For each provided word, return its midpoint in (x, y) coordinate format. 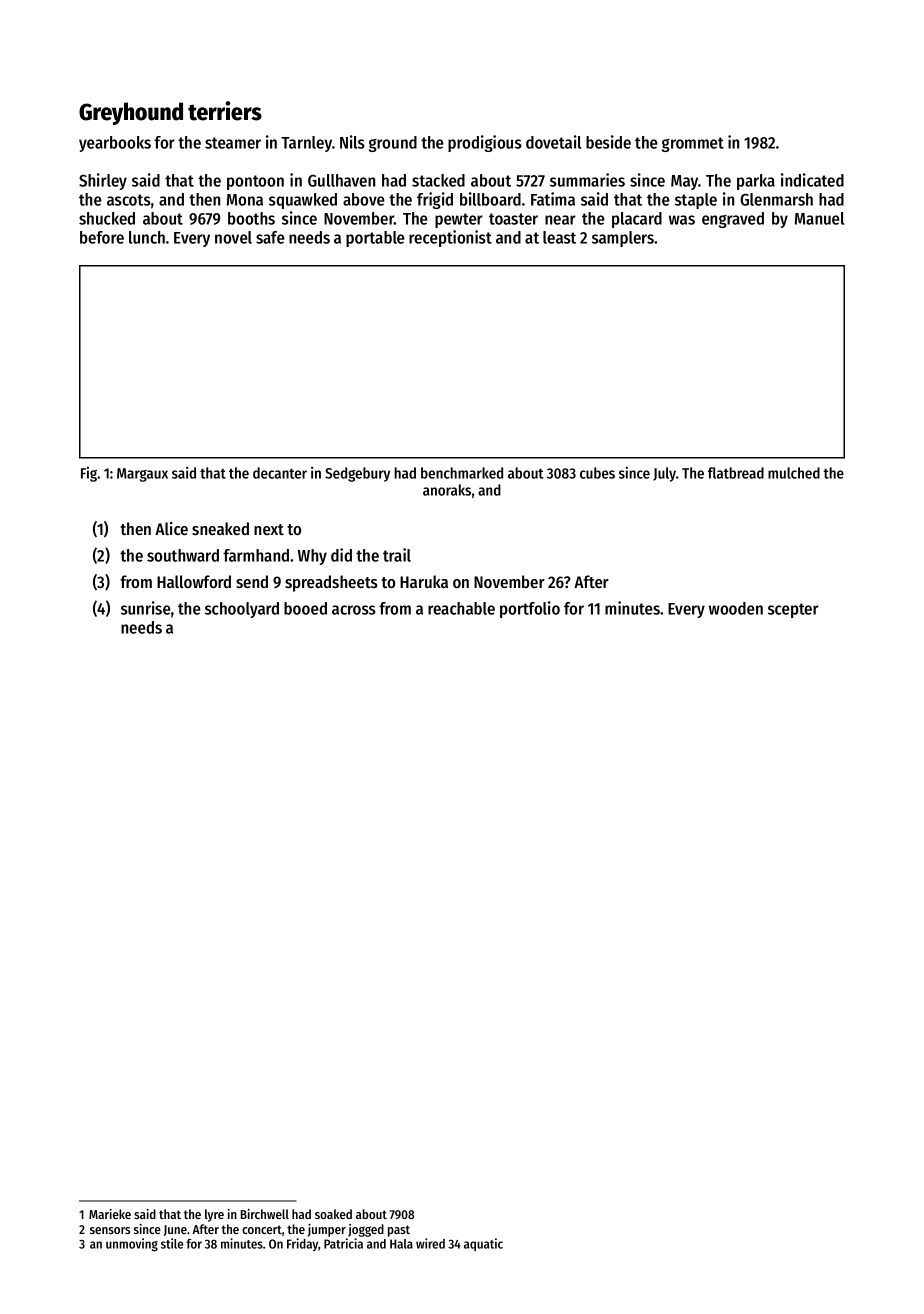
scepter (793, 610)
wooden (736, 608)
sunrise (146, 608)
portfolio (530, 609)
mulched (794, 473)
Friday (302, 1244)
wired (430, 1243)
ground (393, 144)
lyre (214, 1215)
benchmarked (462, 473)
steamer (233, 143)
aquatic (483, 1244)
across (354, 610)
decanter (280, 473)
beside (608, 142)
